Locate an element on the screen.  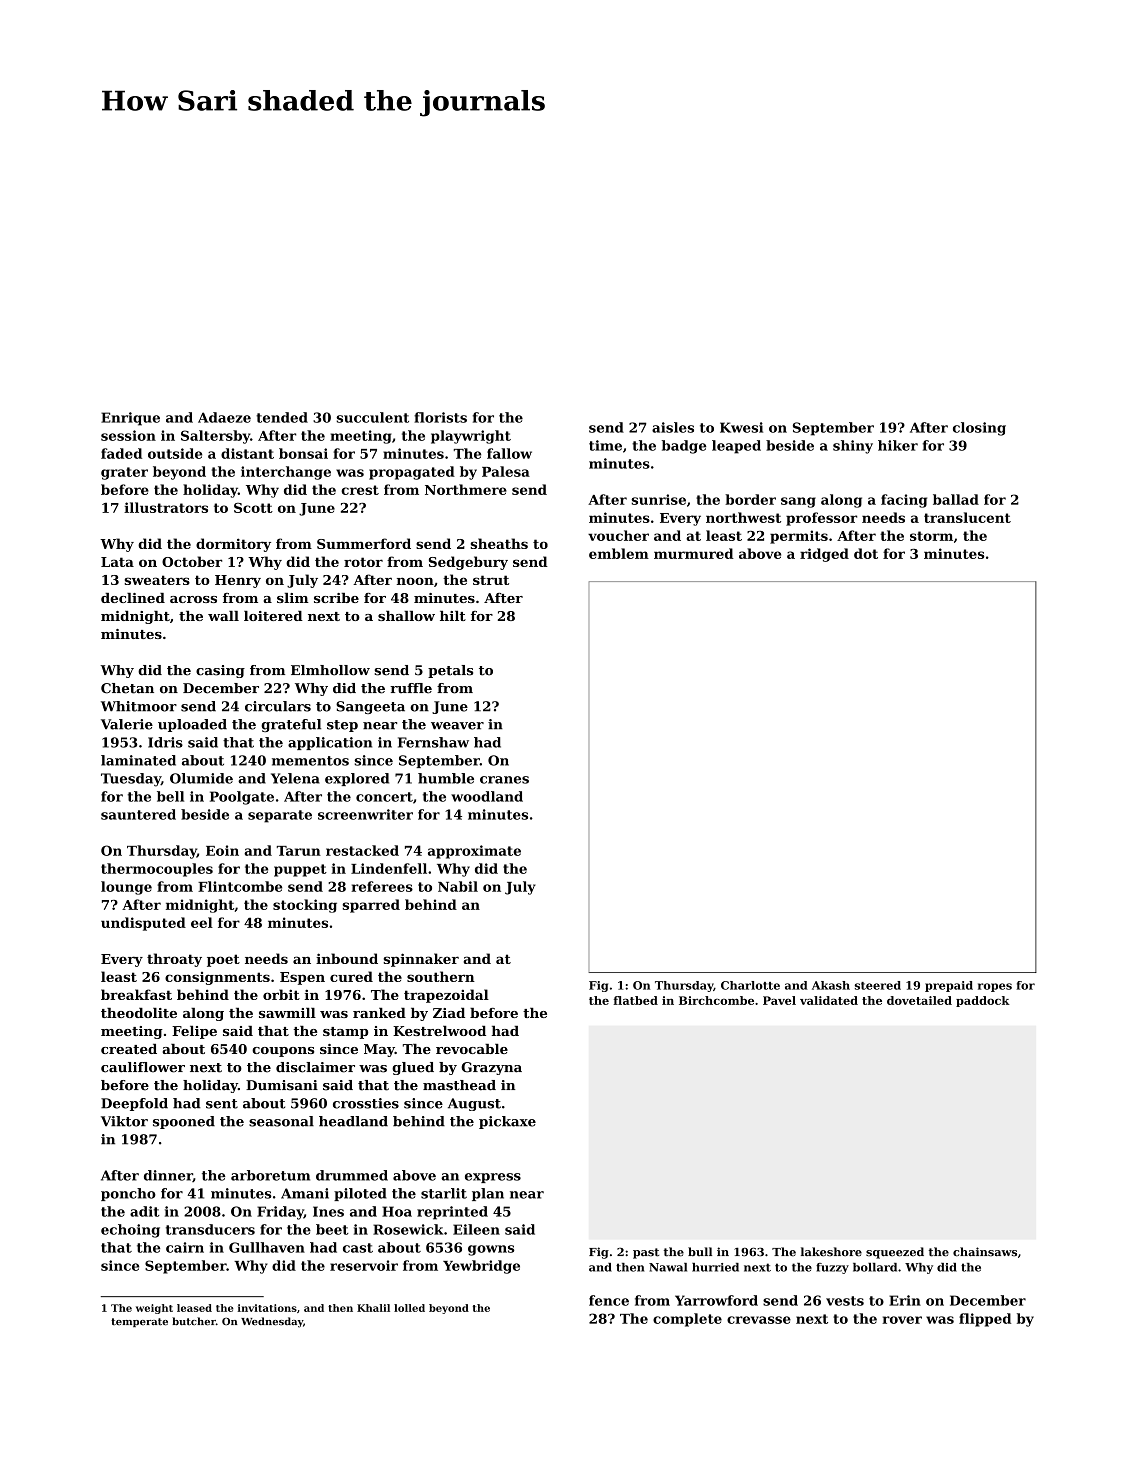
Nabil is located at coordinates (458, 886).
